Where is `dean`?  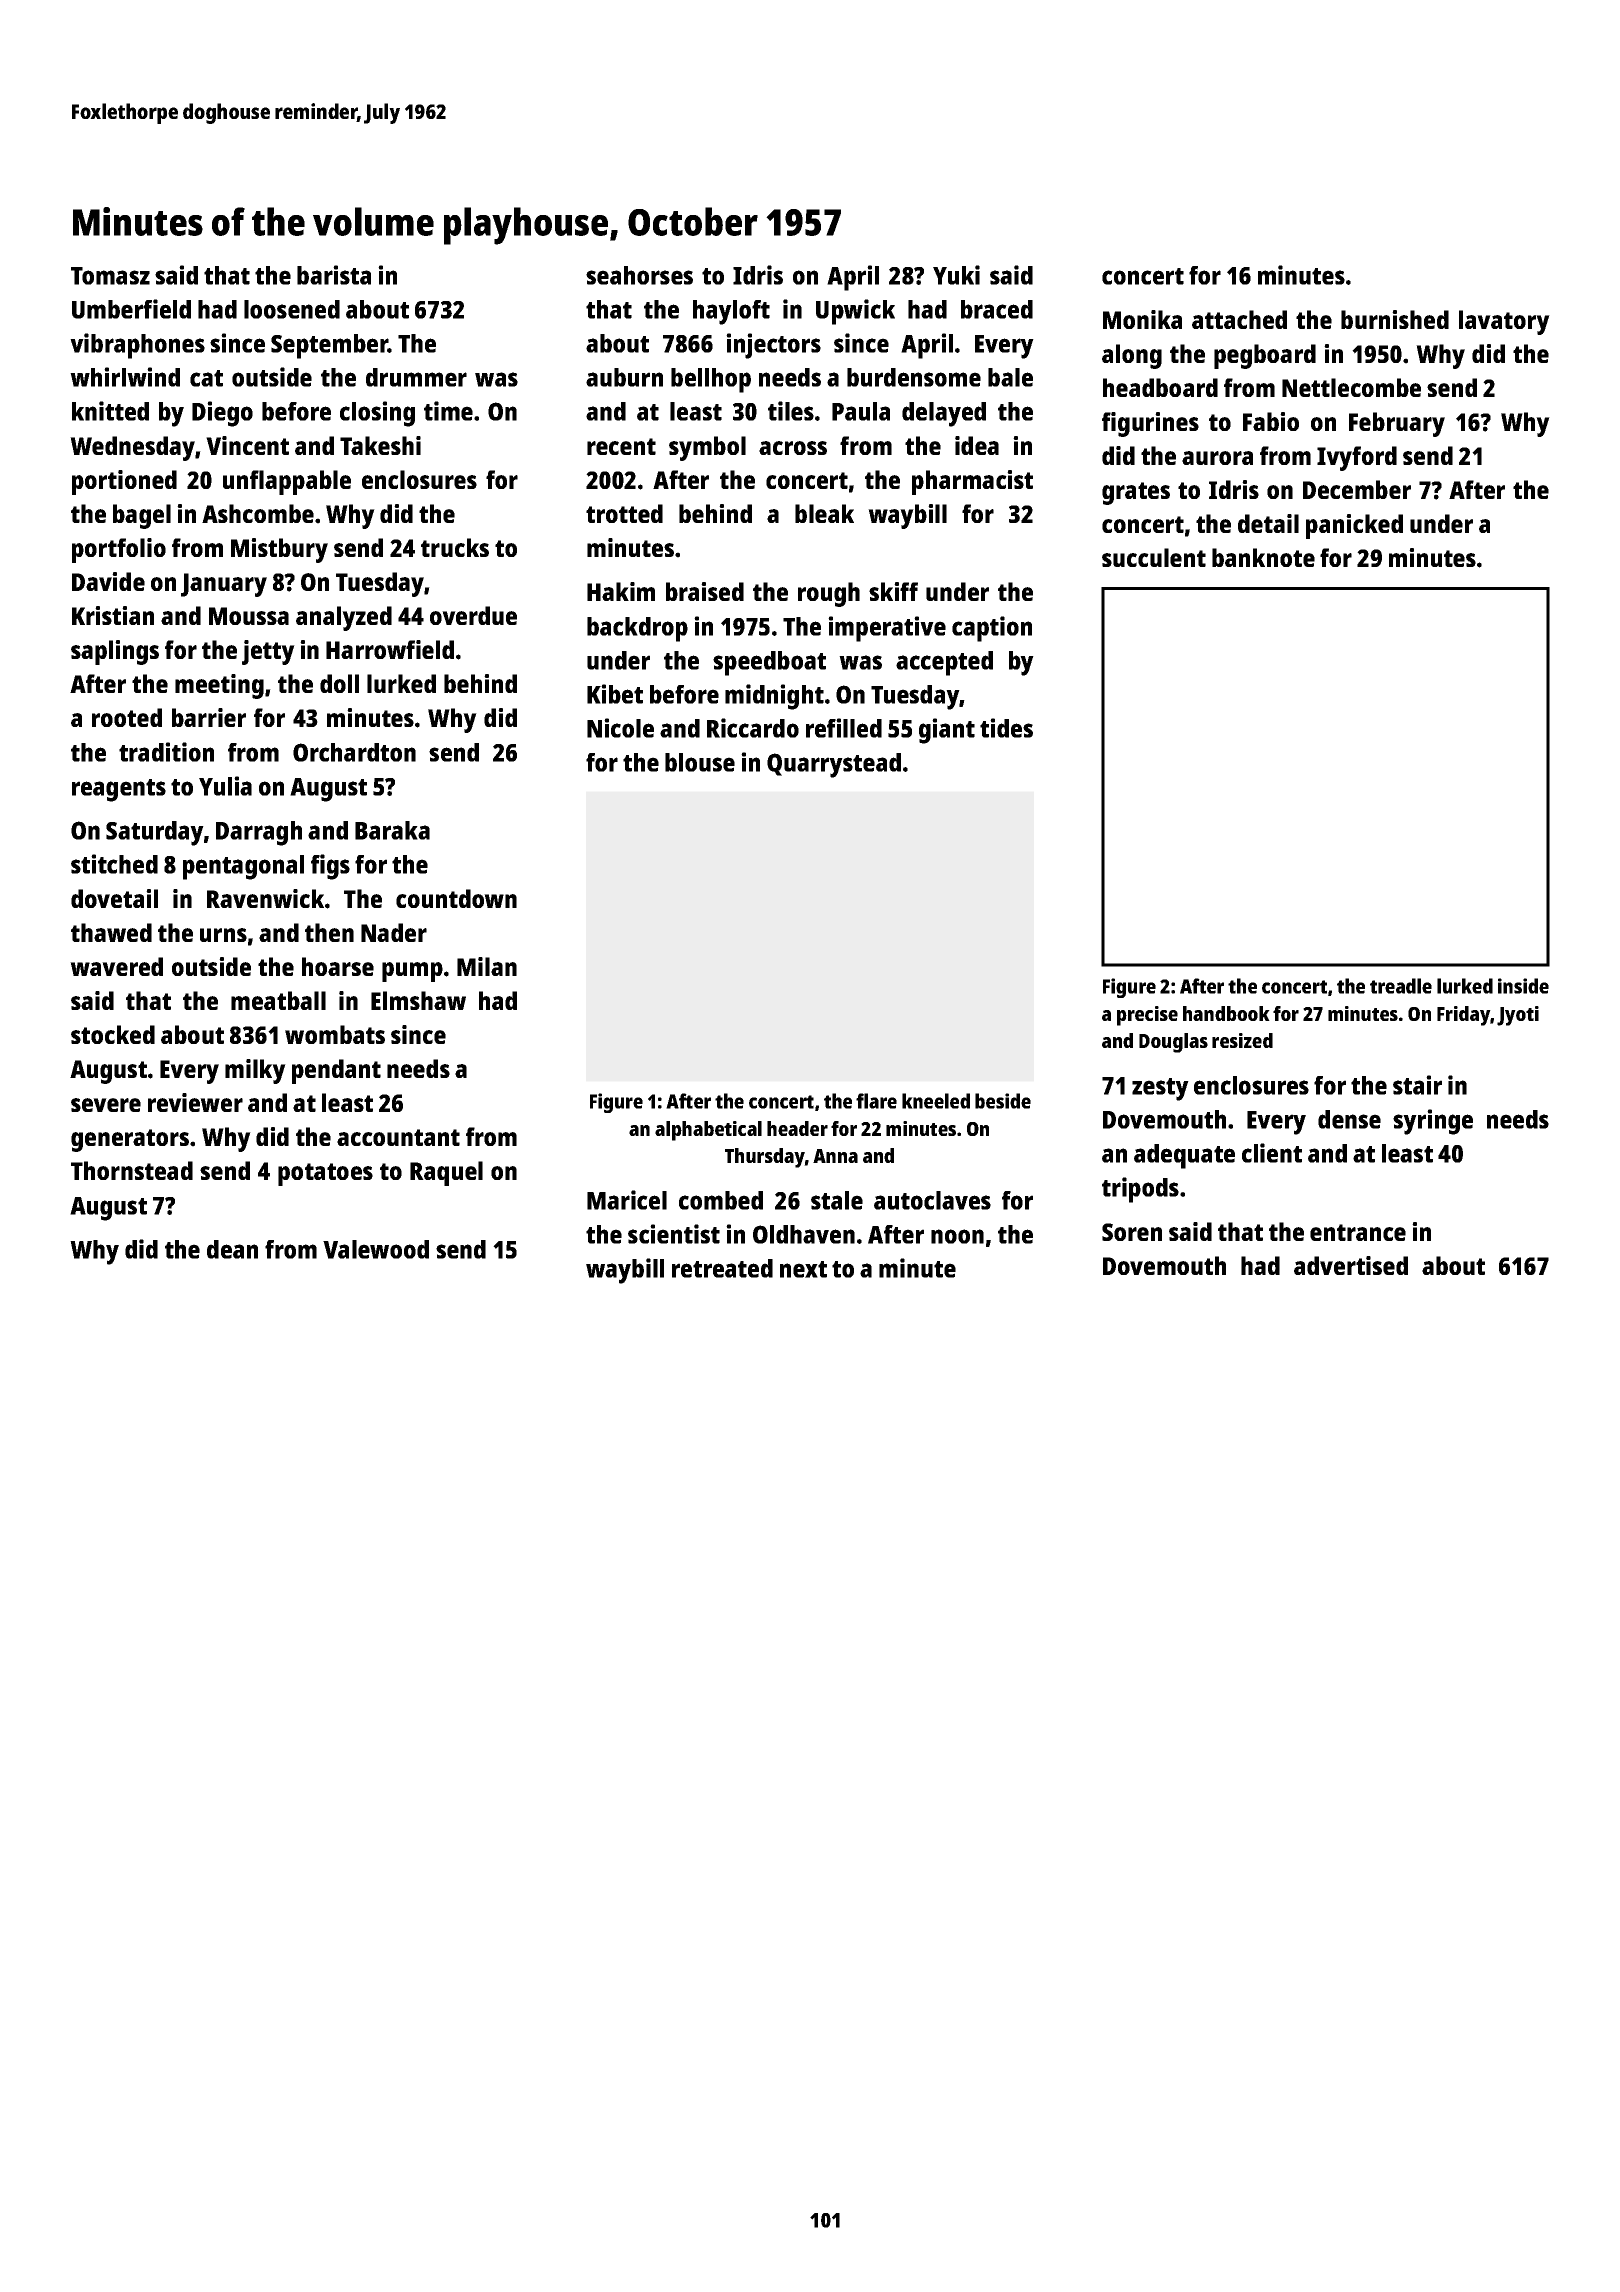
dean is located at coordinates (232, 1249).
